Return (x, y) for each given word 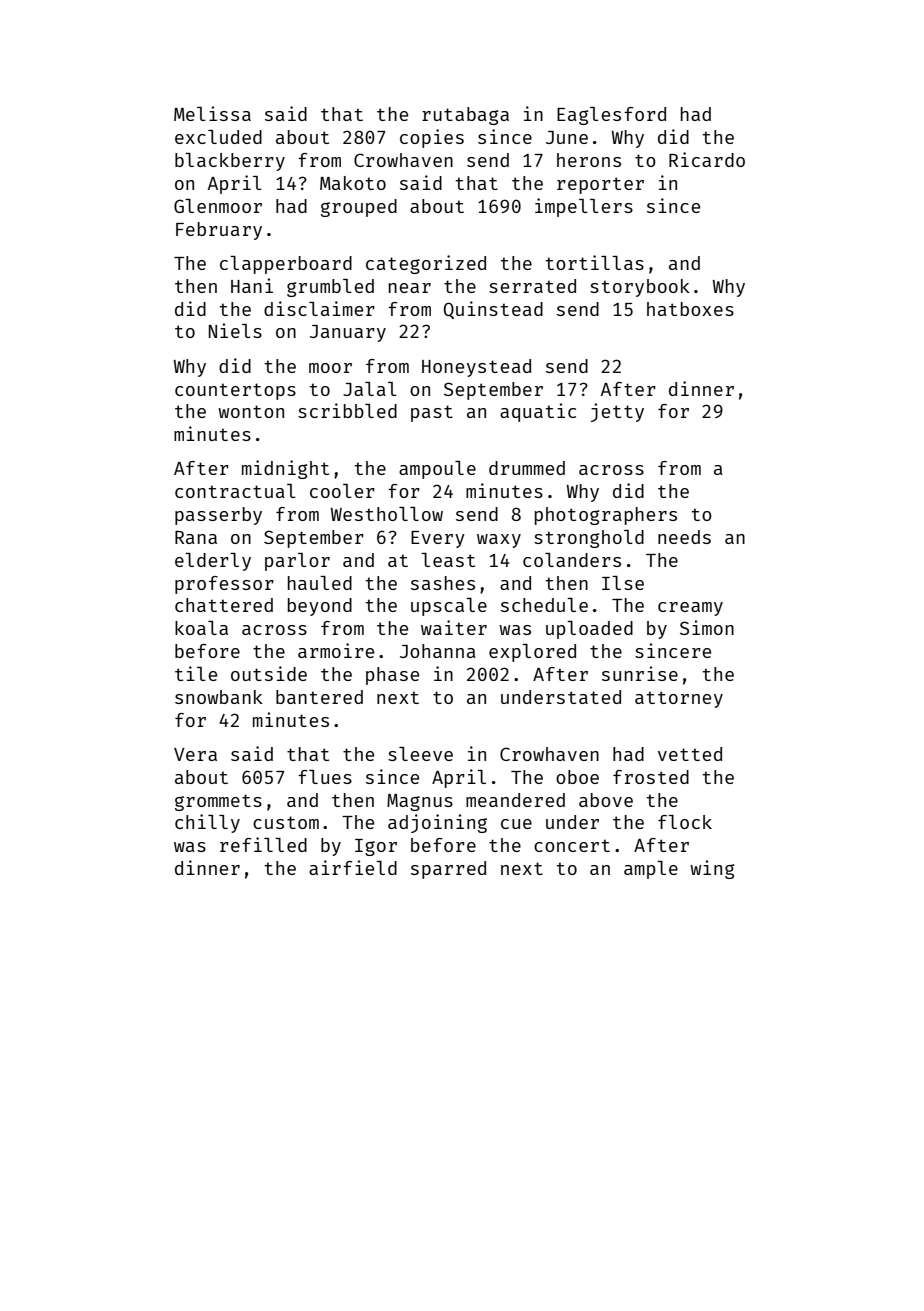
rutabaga (465, 116)
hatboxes (690, 309)
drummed (527, 468)
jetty (617, 412)
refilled (263, 844)
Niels (235, 330)
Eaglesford (611, 116)
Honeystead (476, 368)
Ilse (623, 583)
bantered (319, 697)
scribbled (347, 410)
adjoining (437, 823)
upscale (449, 607)
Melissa (212, 113)
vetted (690, 754)
